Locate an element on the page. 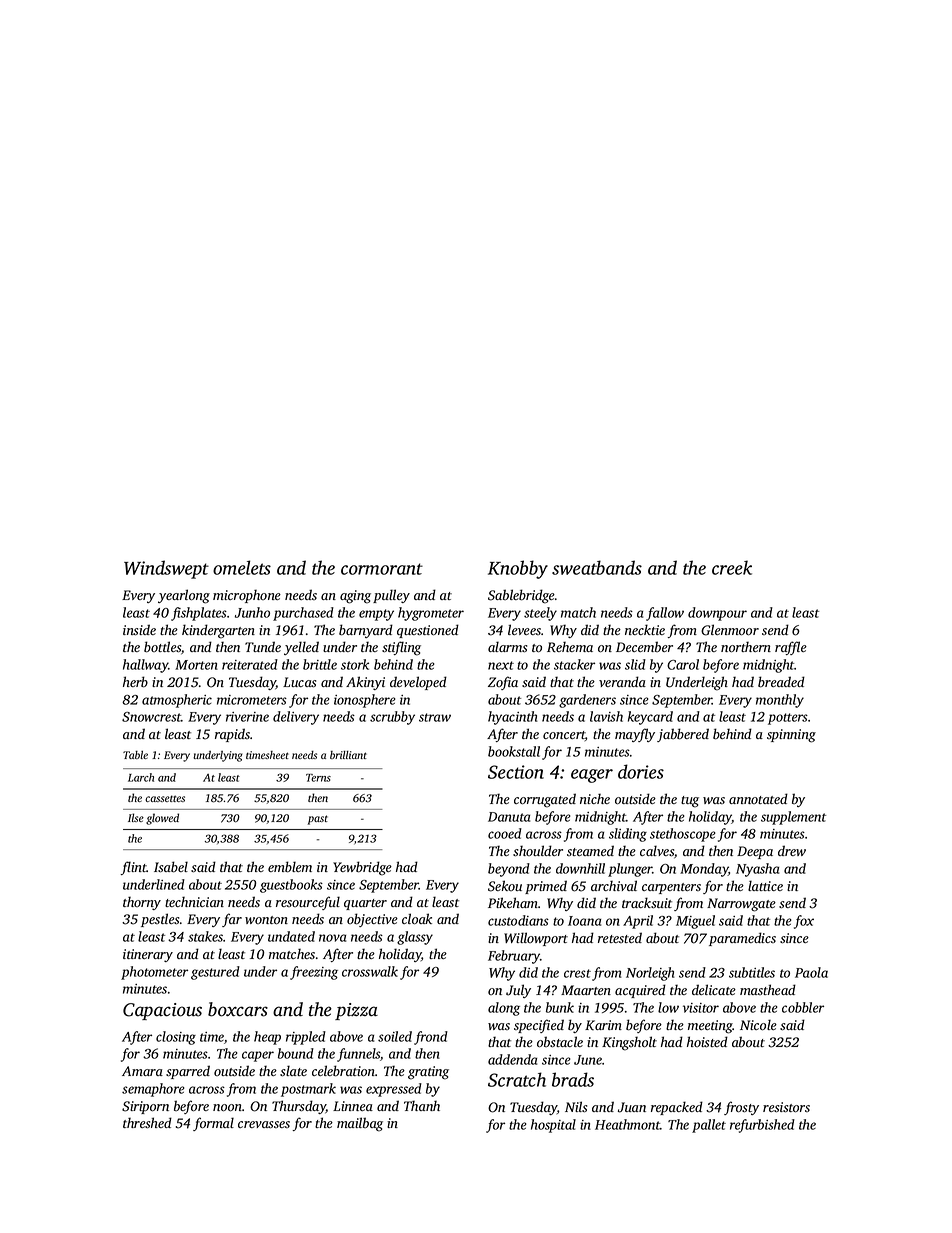 Image resolution: width=952 pixels, height=1233 pixels. cormorant is located at coordinates (382, 569).
